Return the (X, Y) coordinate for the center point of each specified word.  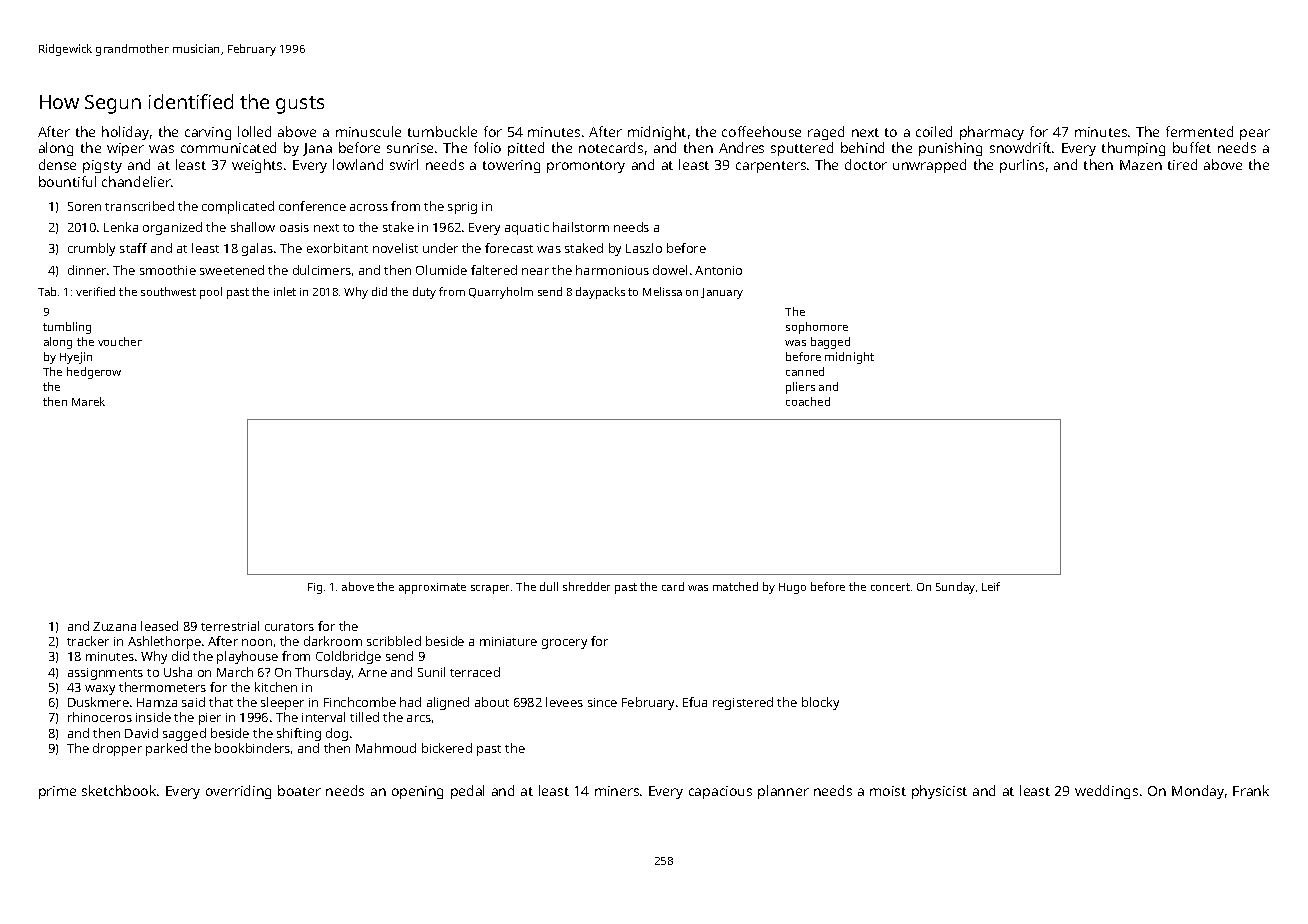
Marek (88, 401)
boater (299, 790)
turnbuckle (442, 131)
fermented (1199, 131)
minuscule (368, 131)
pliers (800, 388)
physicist (939, 792)
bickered (447, 748)
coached (808, 401)
